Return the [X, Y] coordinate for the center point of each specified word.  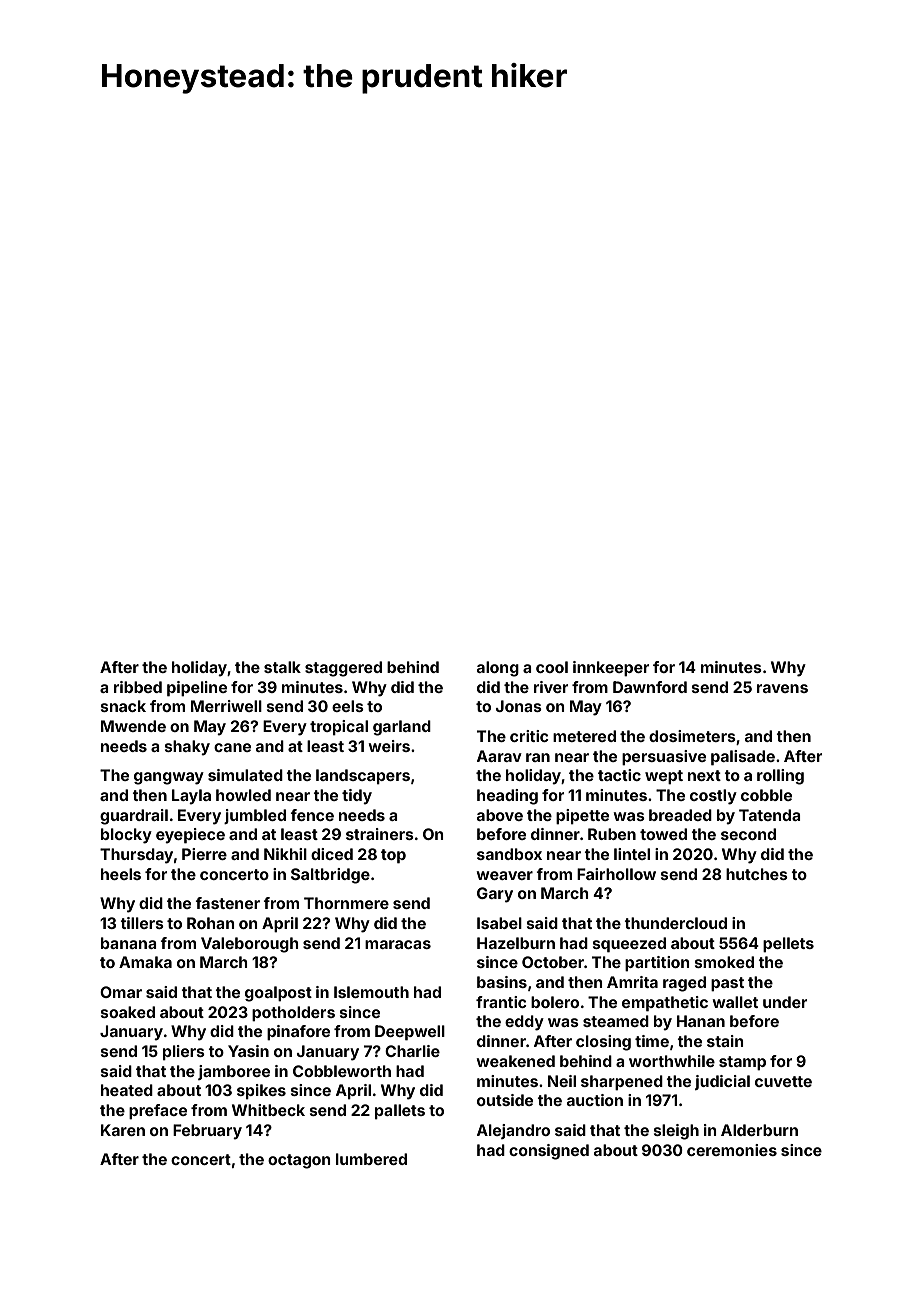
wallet [735, 1002]
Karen [123, 1130]
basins [502, 982]
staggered [343, 669]
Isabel [499, 923]
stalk [282, 667]
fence [312, 815]
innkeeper [611, 668]
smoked [724, 962]
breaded [680, 815]
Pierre [204, 854]
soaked [128, 1012]
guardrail [134, 817]
